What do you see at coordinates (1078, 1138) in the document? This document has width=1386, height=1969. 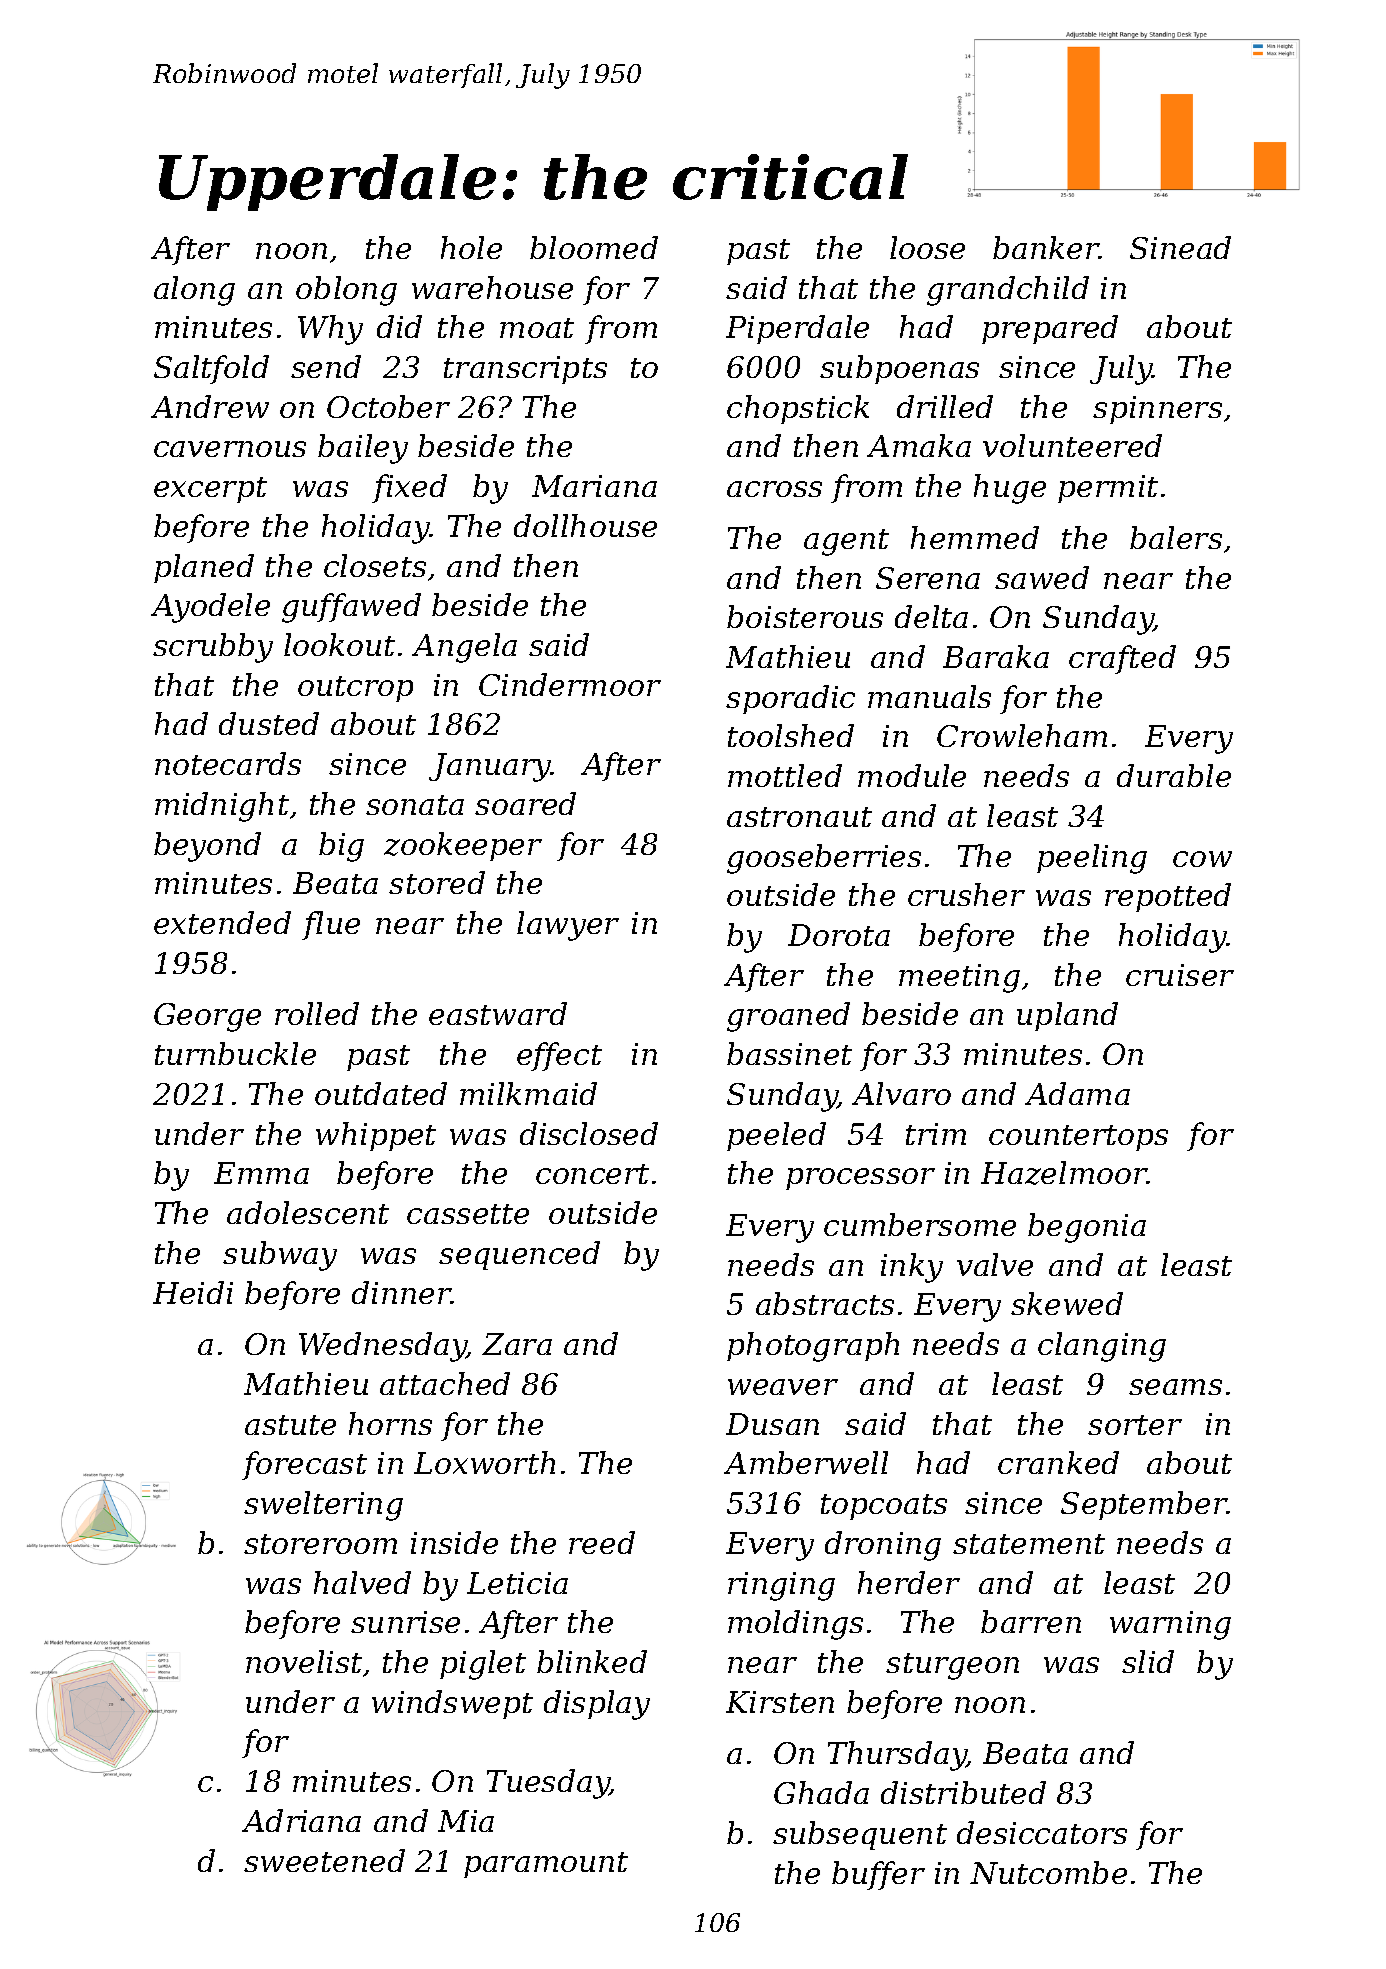 I see `countertops` at bounding box center [1078, 1138].
